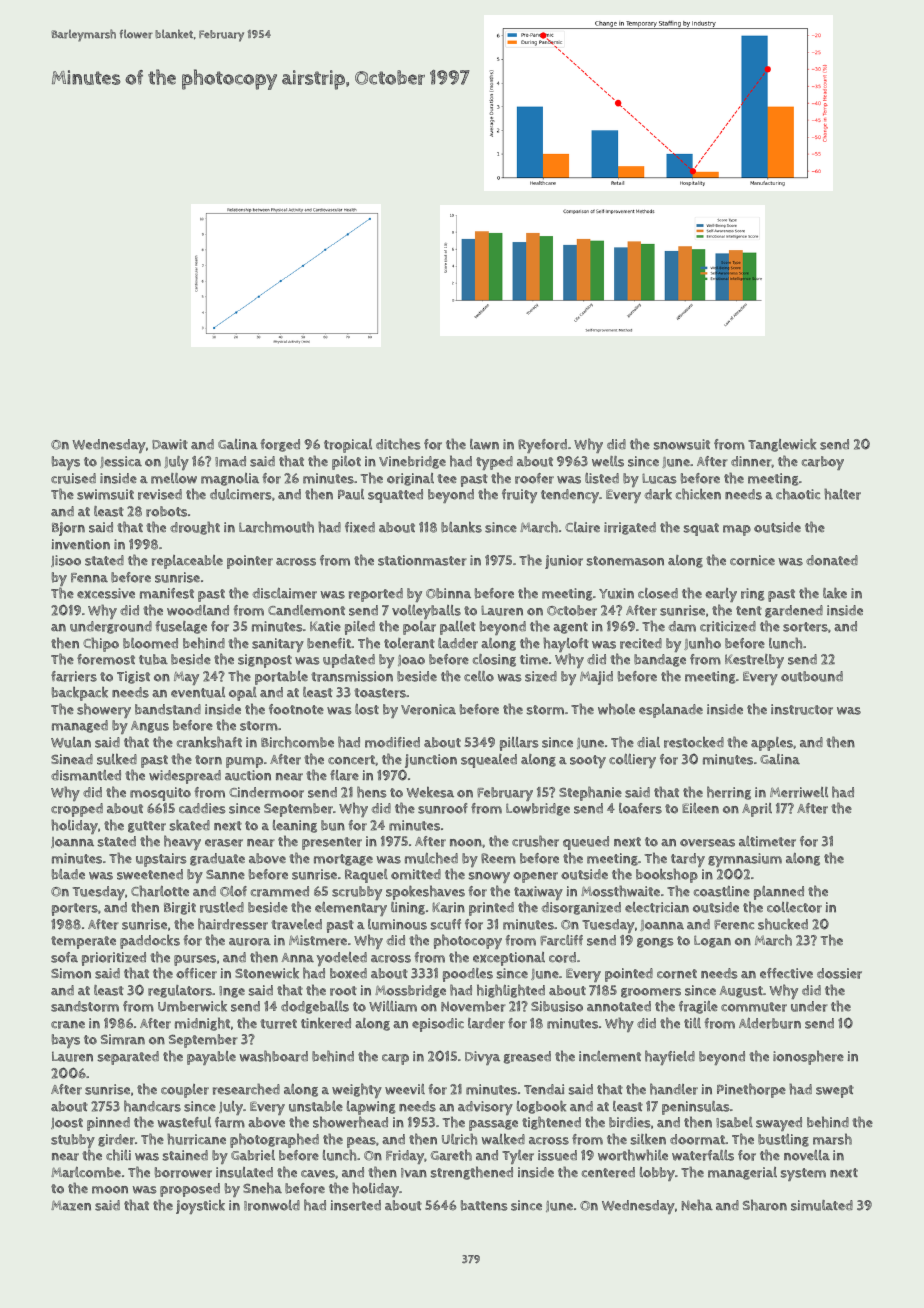 This image has height=1308, width=924. Describe the element at coordinates (484, 444) in the image. I see `lawn` at that location.
